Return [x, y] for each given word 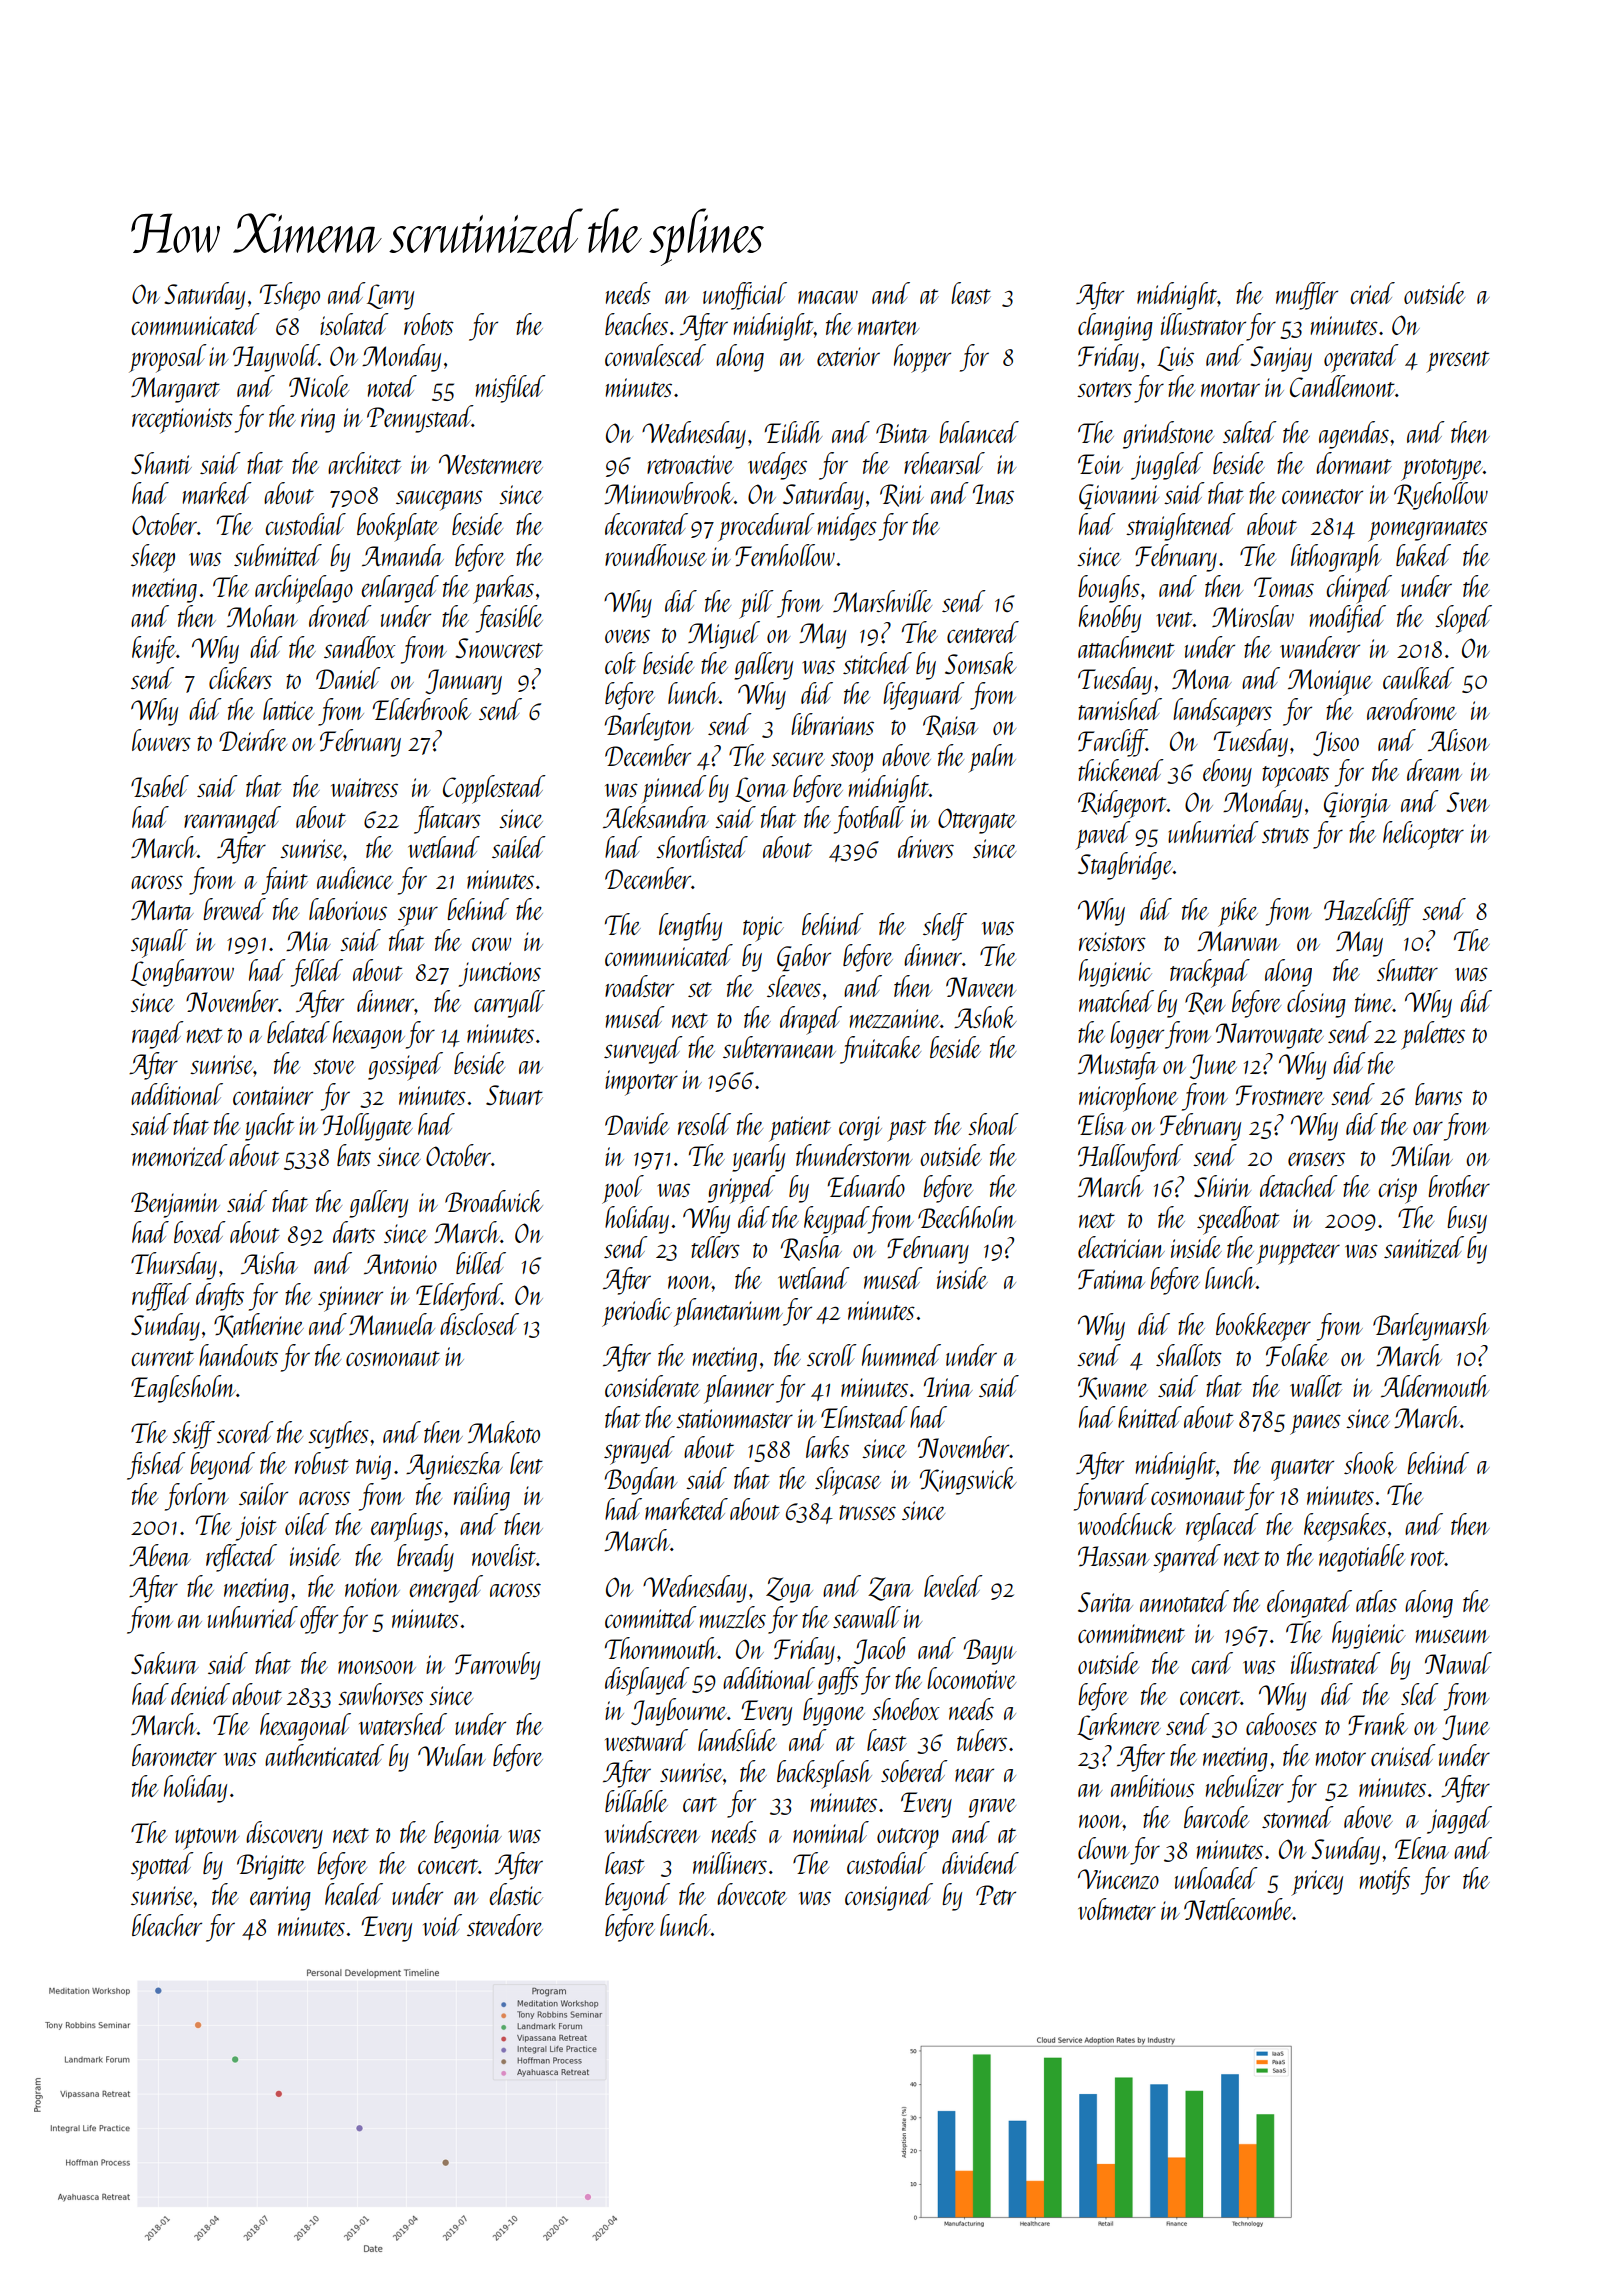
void [442, 1925]
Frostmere [1280, 1095]
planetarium [728, 1312]
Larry [390, 297]
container [273, 1095]
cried [1373, 293]
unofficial [745, 296]
